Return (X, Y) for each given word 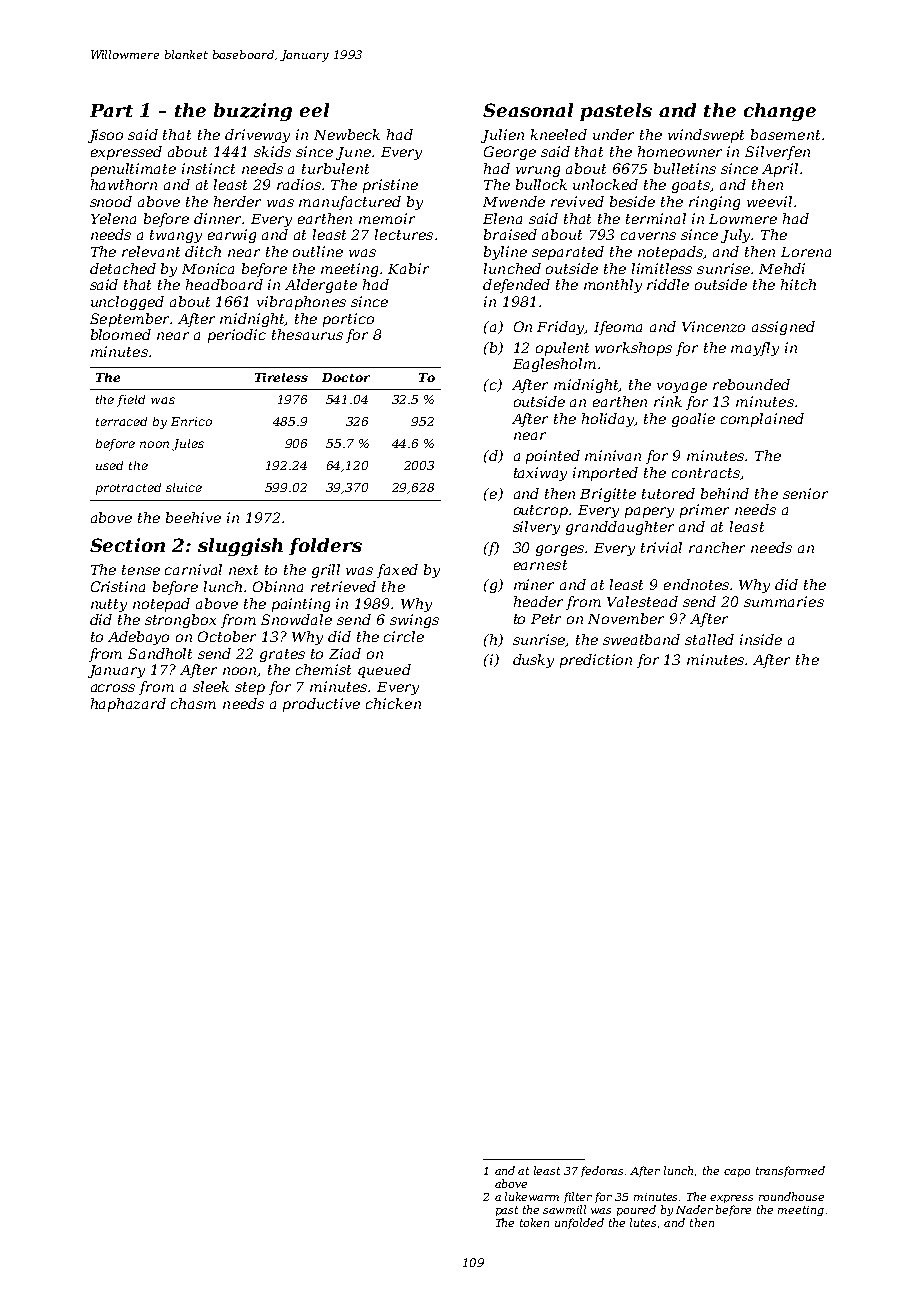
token (534, 1222)
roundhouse (791, 1196)
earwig (232, 236)
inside (761, 639)
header (538, 601)
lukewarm (532, 1196)
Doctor (346, 377)
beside (632, 201)
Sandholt (160, 653)
